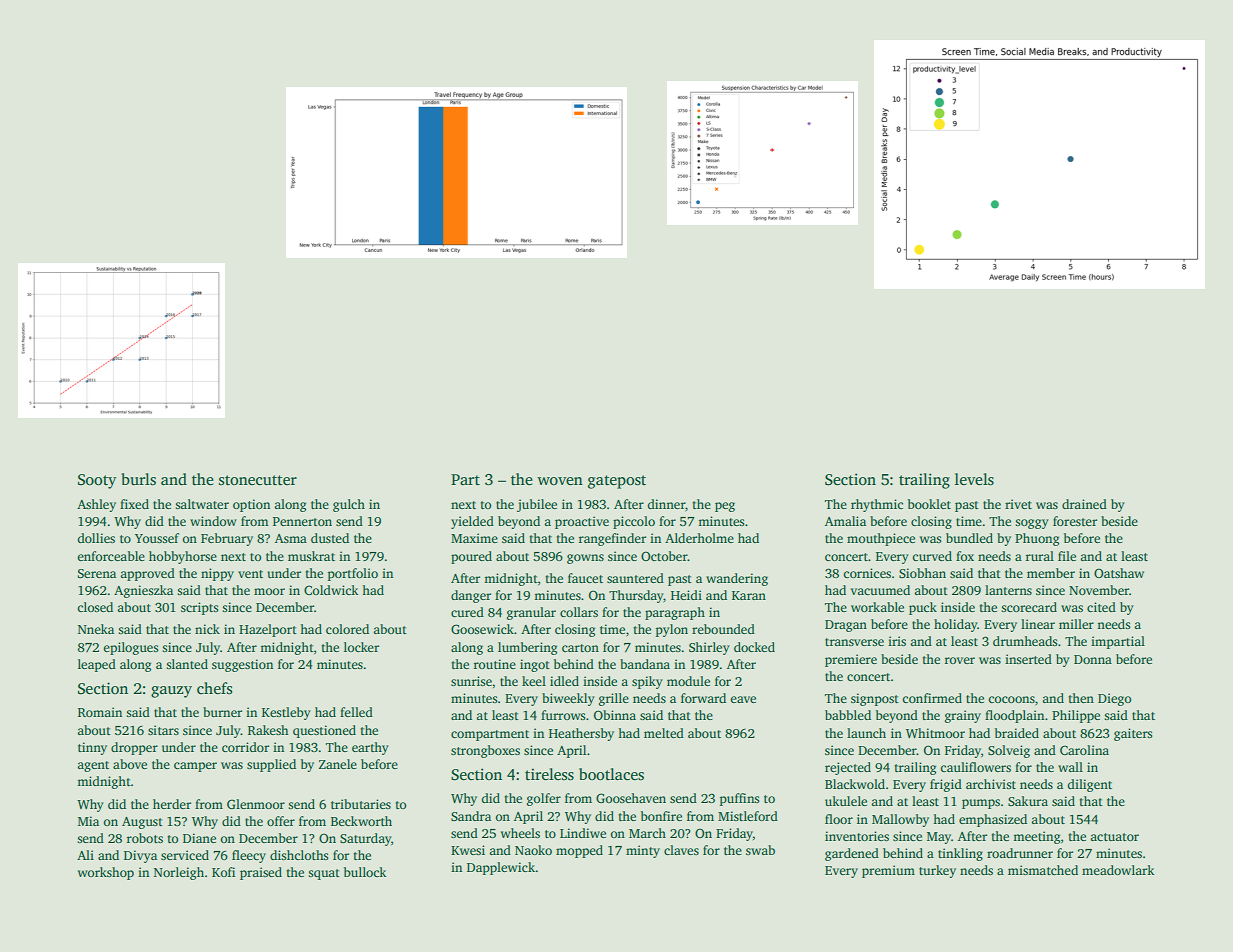  What do you see at coordinates (471, 557) in the image?
I see `poured` at bounding box center [471, 557].
